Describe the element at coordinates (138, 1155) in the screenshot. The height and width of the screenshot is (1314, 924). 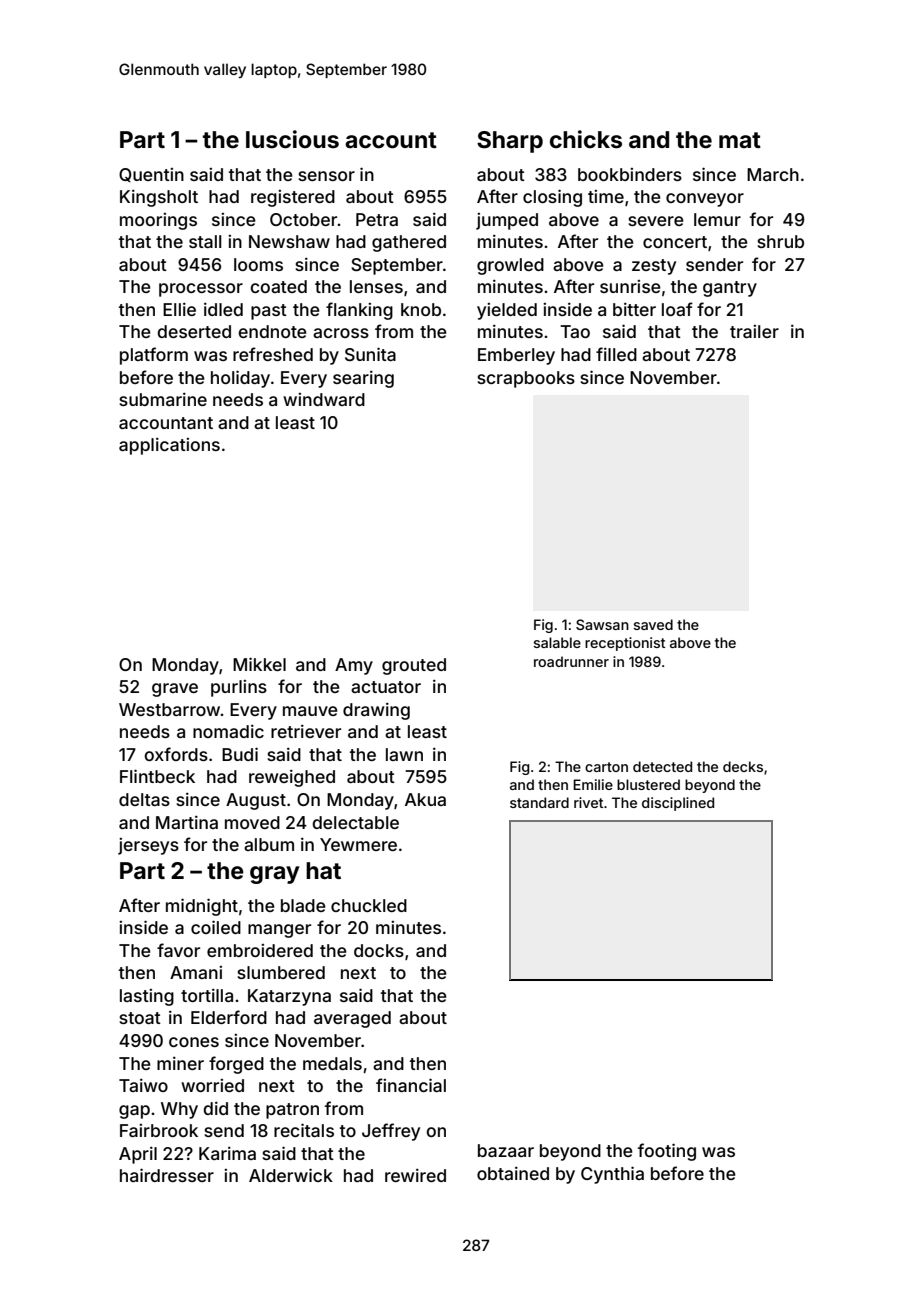
I see `April` at that location.
